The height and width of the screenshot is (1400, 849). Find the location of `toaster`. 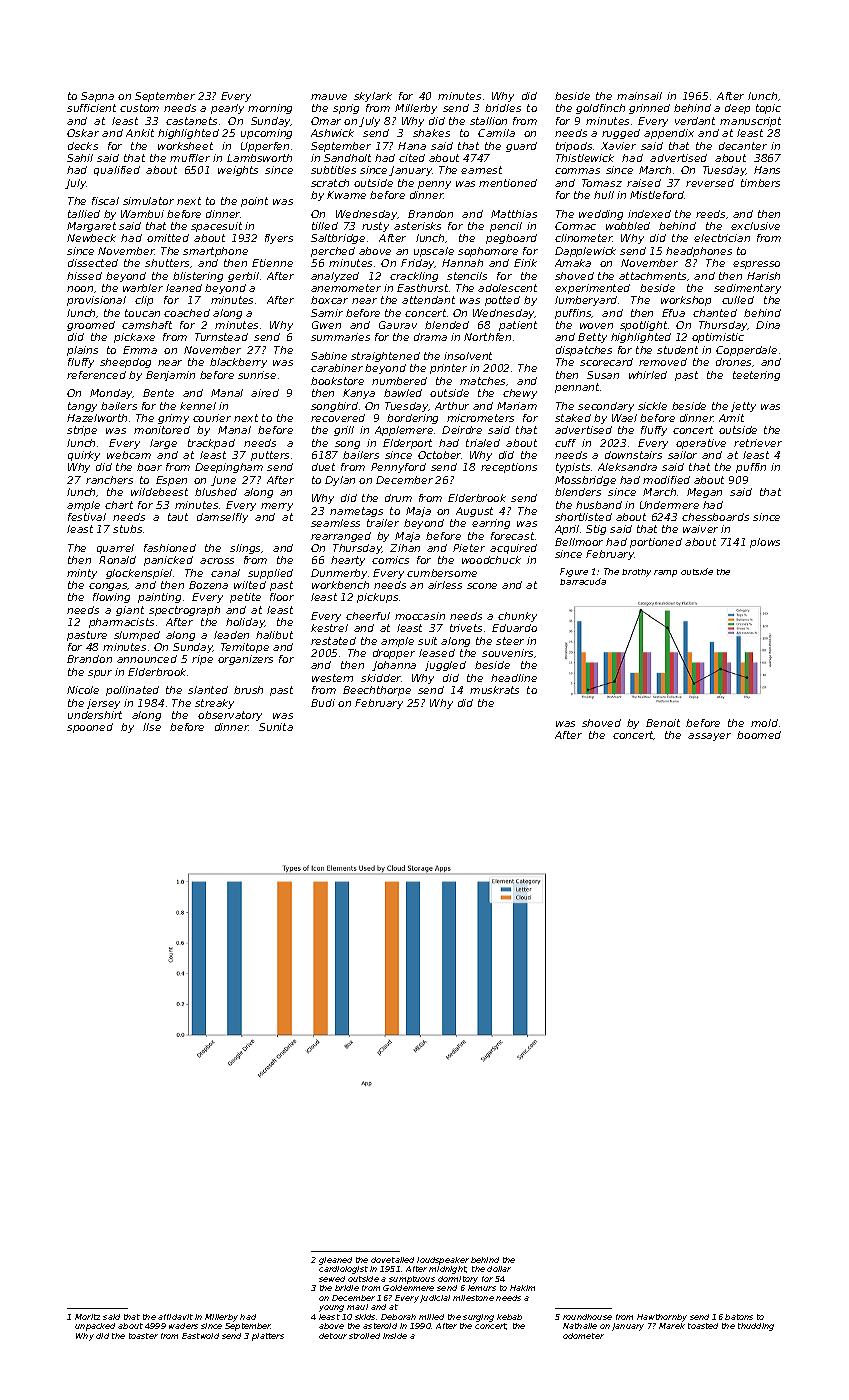

toaster is located at coordinates (143, 1336).
